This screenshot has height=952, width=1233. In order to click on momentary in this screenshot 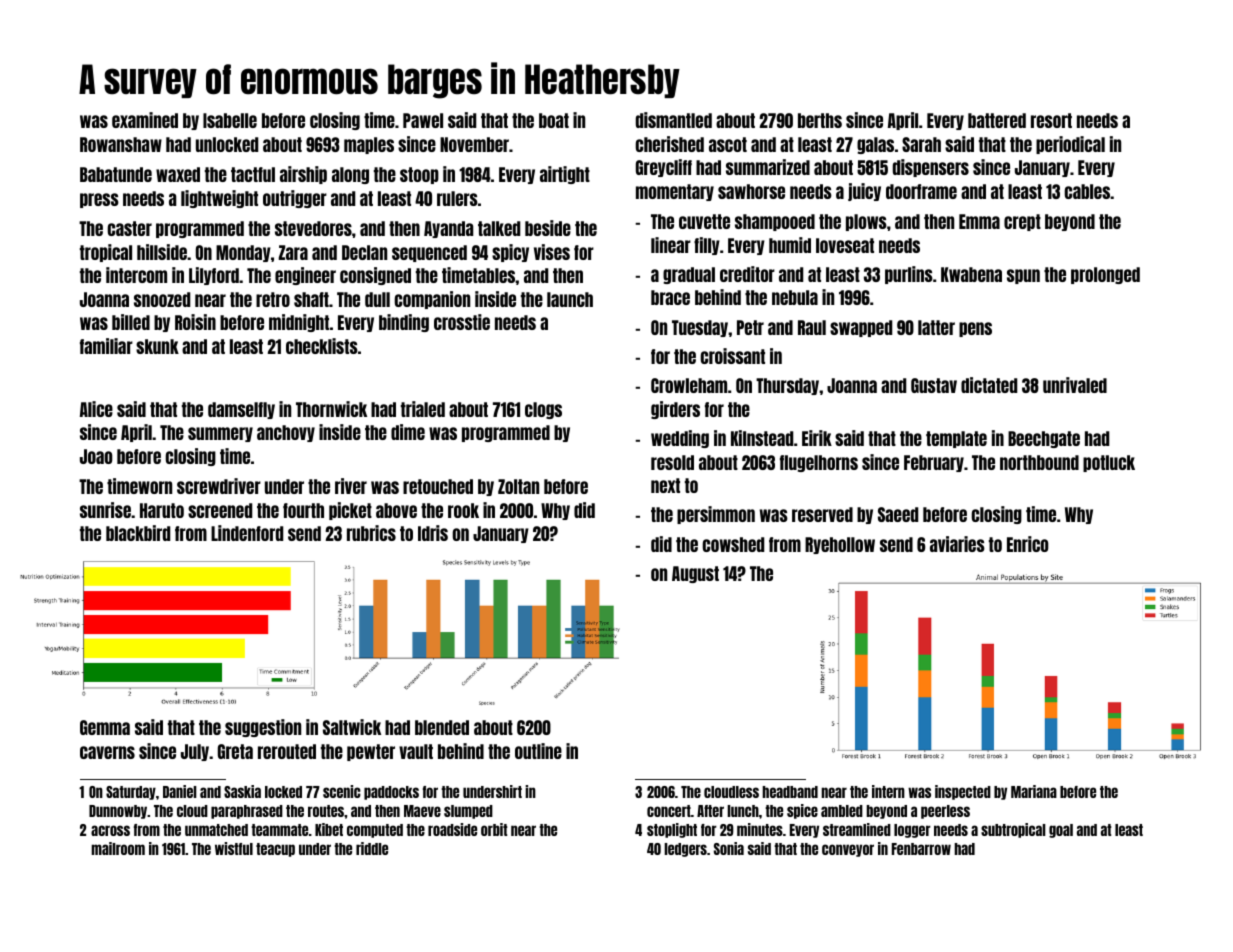, I will do `click(675, 192)`.
